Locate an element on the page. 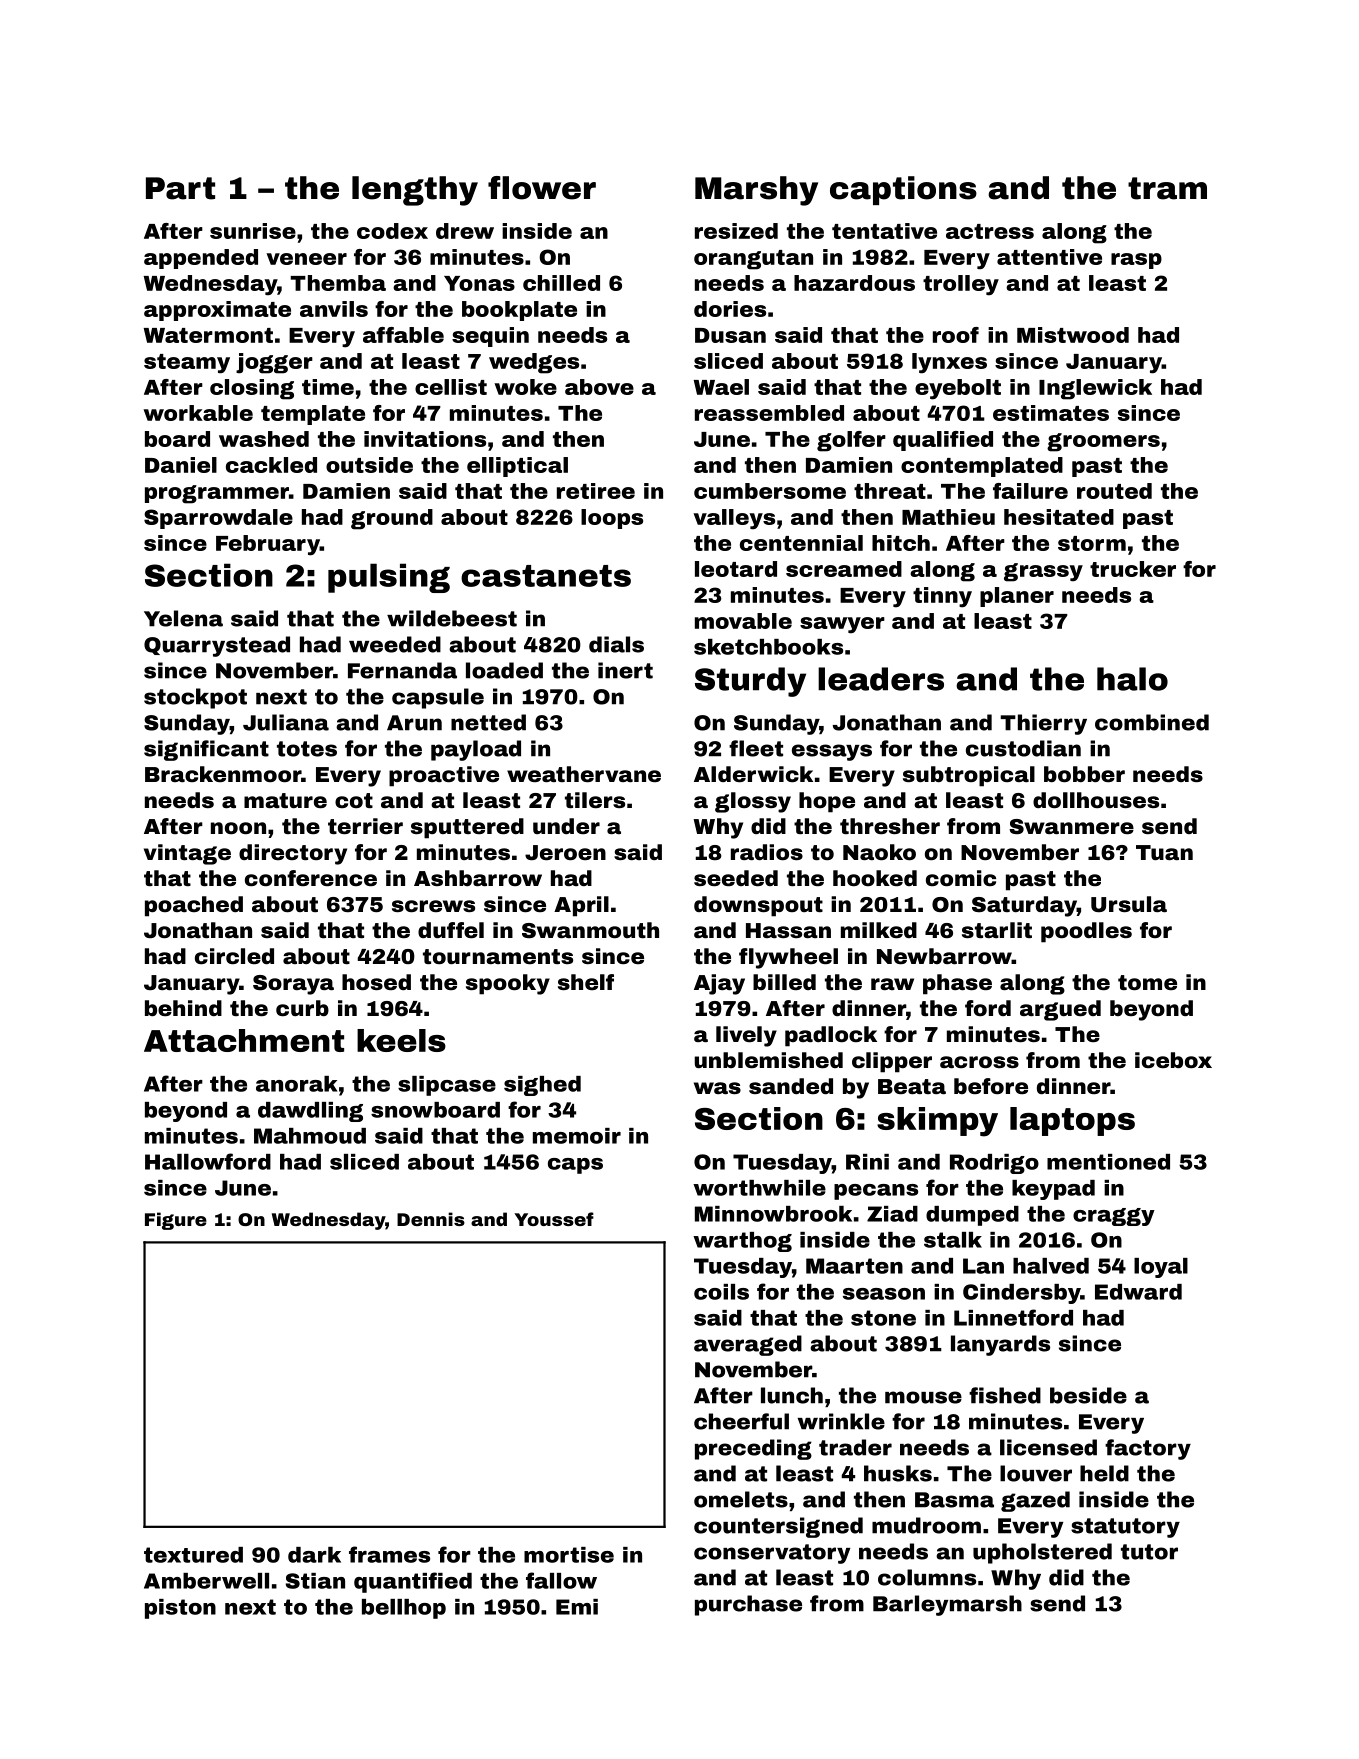 This image has width=1359, height=1759. Swanmere is located at coordinates (1071, 827).
